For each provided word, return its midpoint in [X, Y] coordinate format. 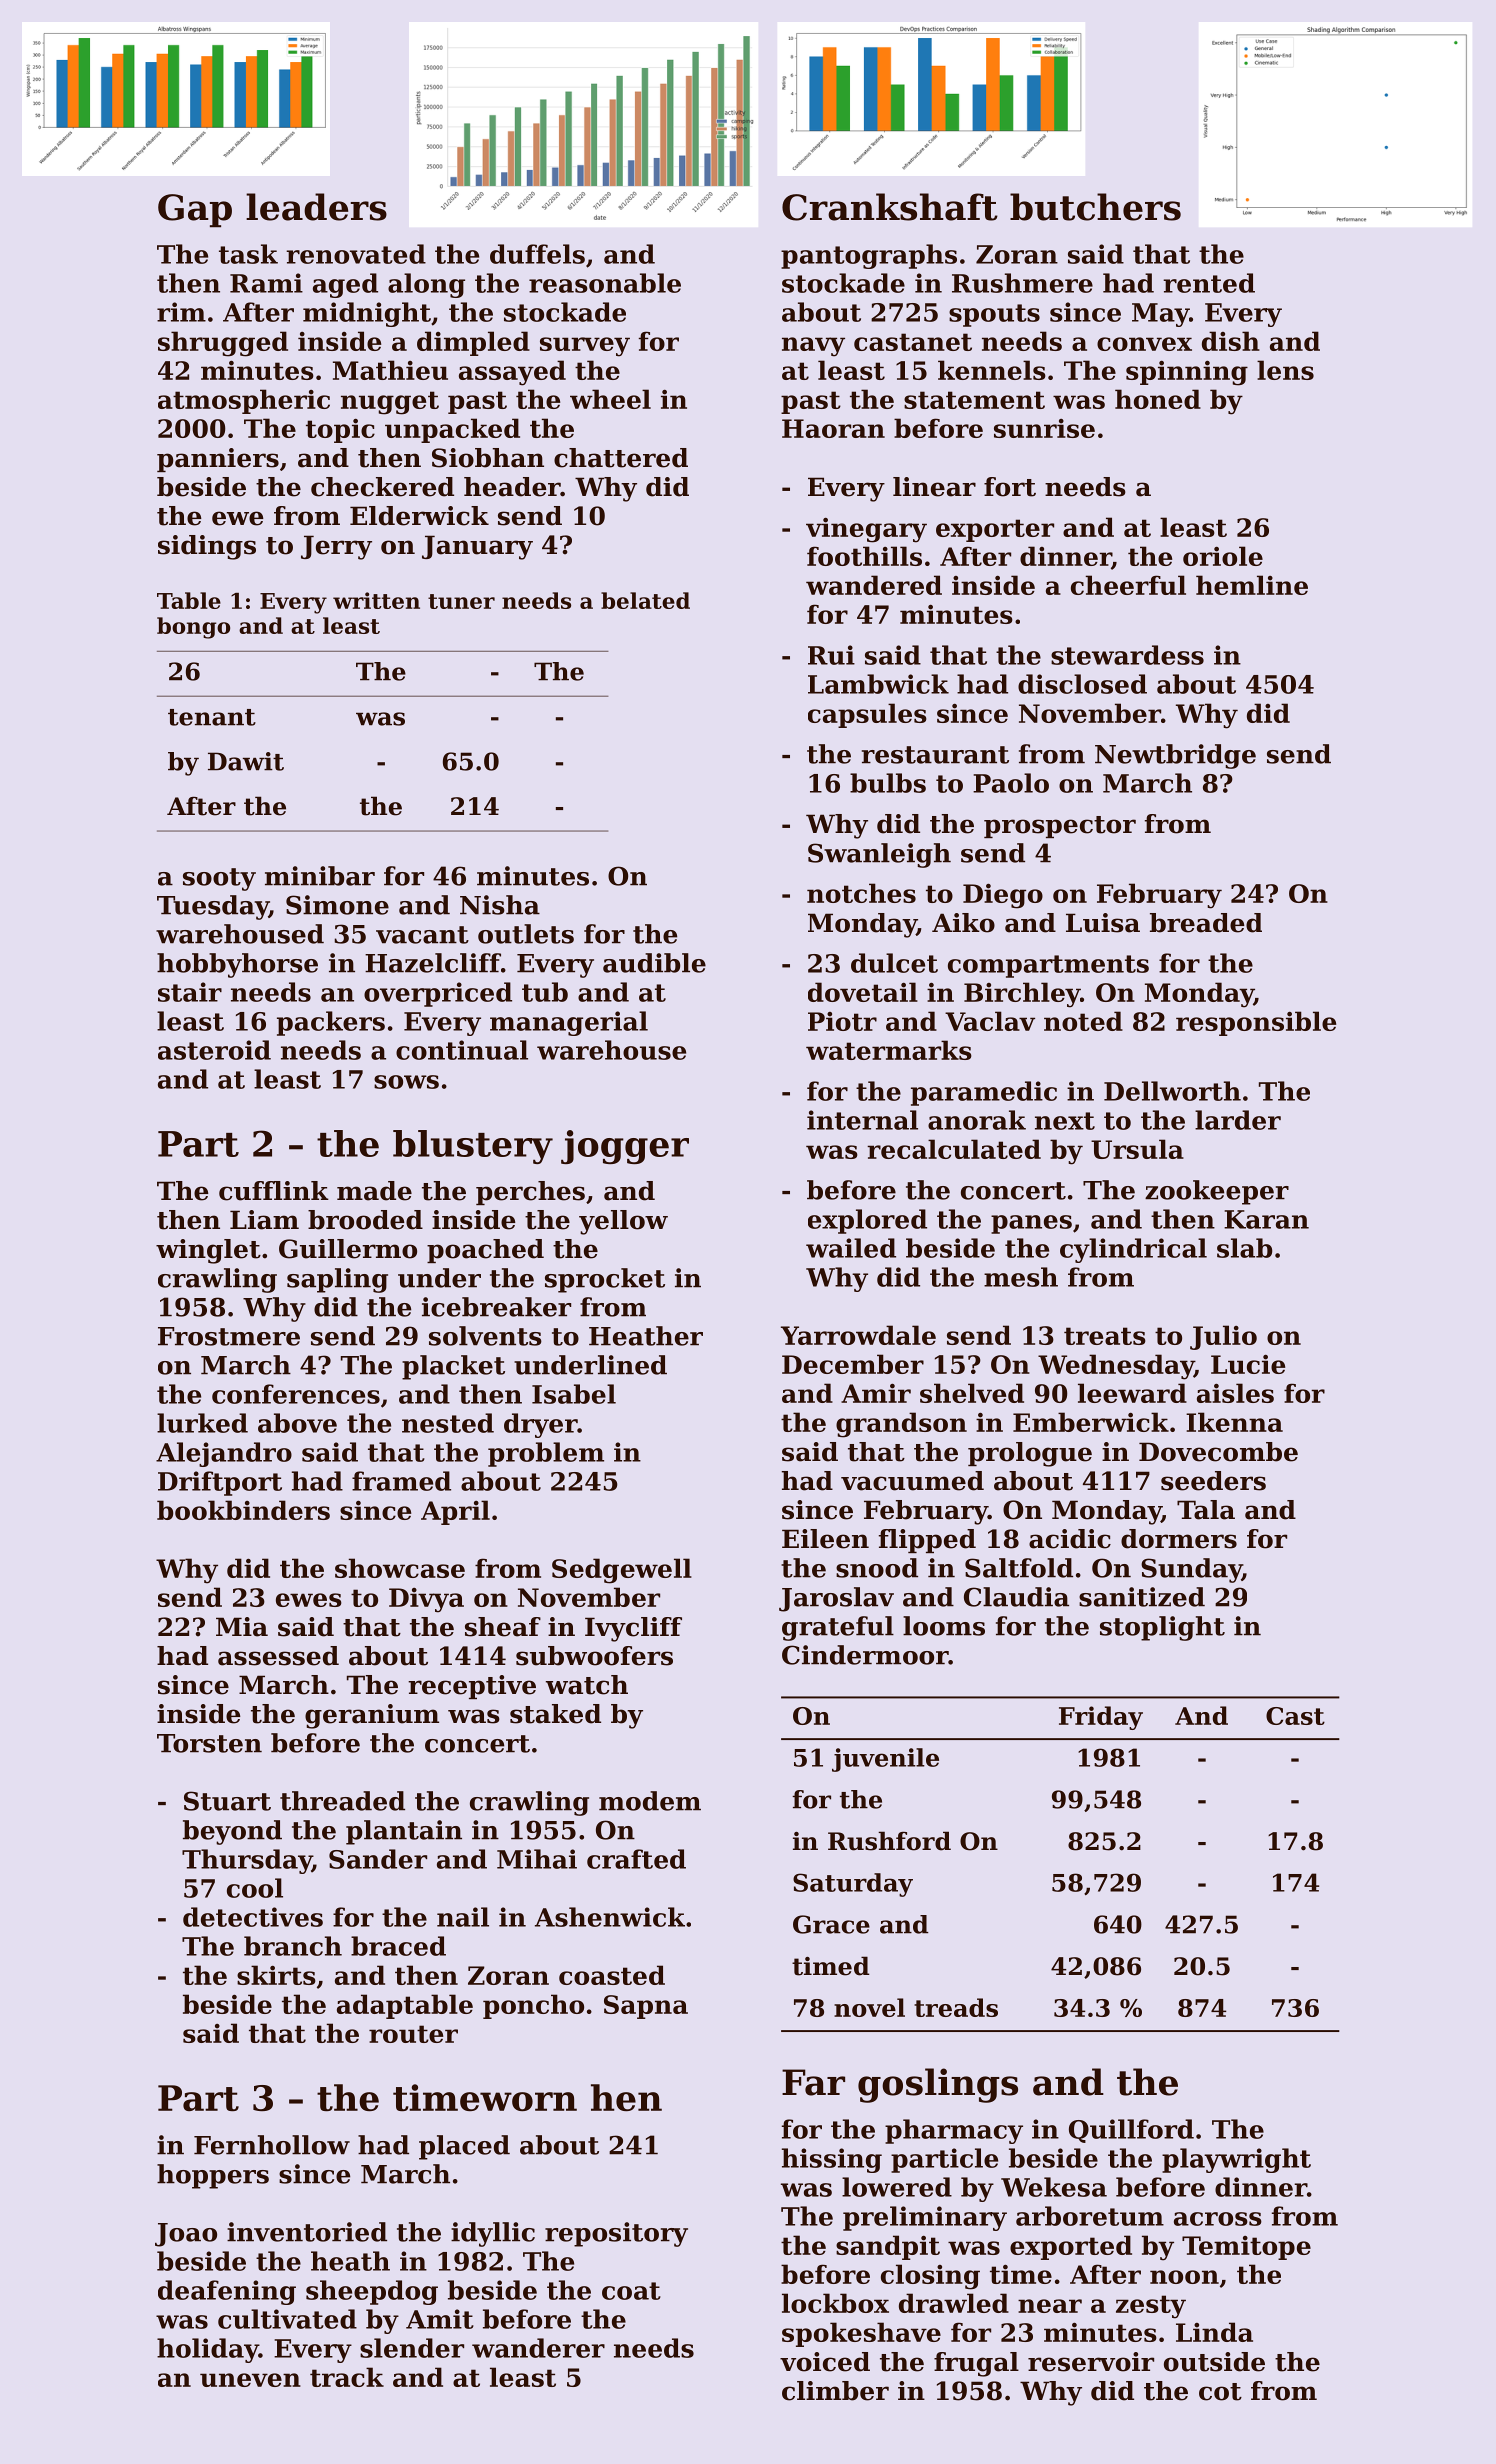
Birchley [1022, 995]
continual [462, 1050]
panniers [218, 460]
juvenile [885, 1760]
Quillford [1131, 2131]
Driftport [220, 1483]
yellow [623, 1222]
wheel [610, 399]
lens [1285, 370]
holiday [208, 2350]
